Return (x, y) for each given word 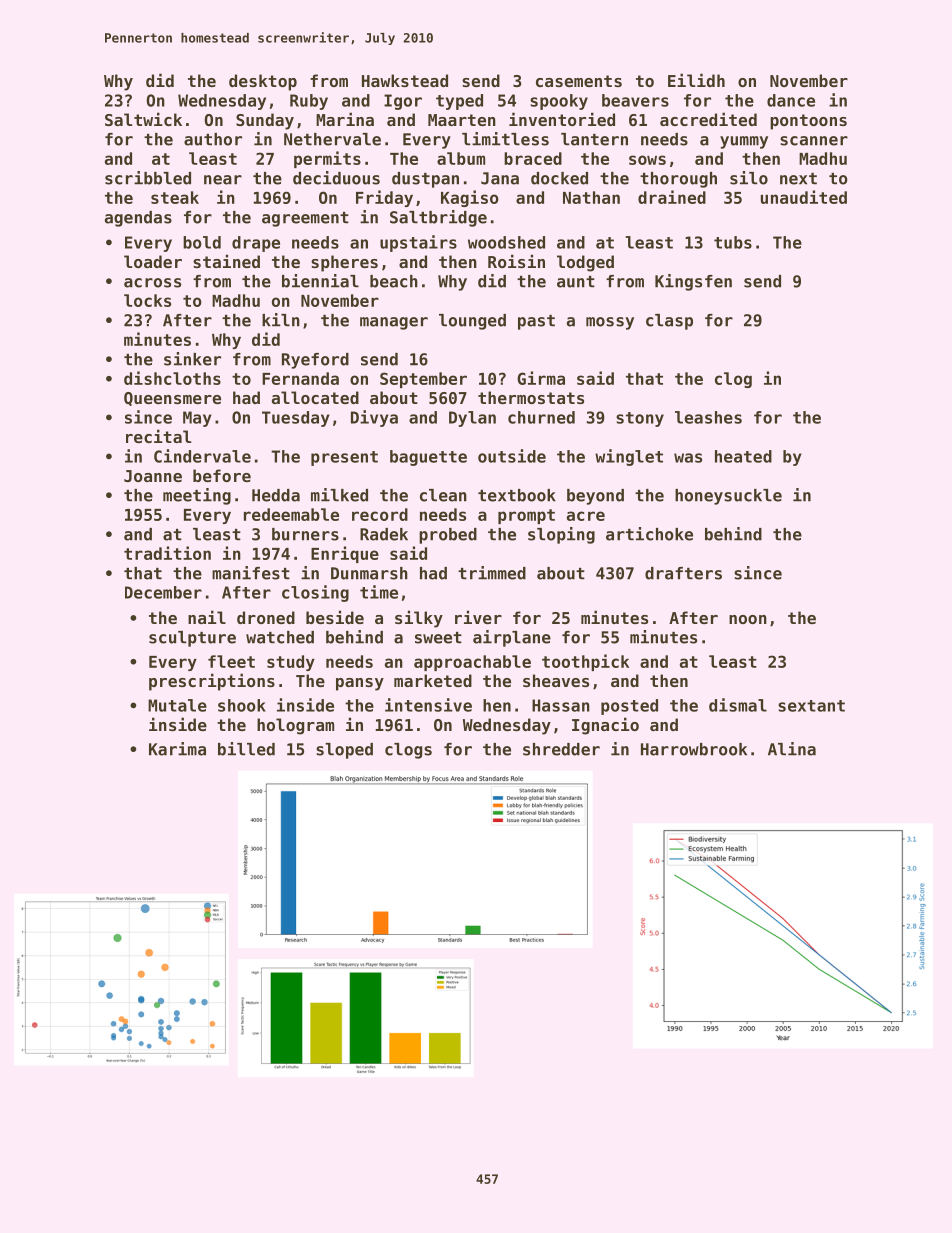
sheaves (556, 680)
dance (791, 100)
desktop (263, 82)
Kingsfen (693, 282)
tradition (167, 553)
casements (579, 81)
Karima (177, 749)
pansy (360, 684)
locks (147, 300)
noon (748, 619)
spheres (344, 263)
